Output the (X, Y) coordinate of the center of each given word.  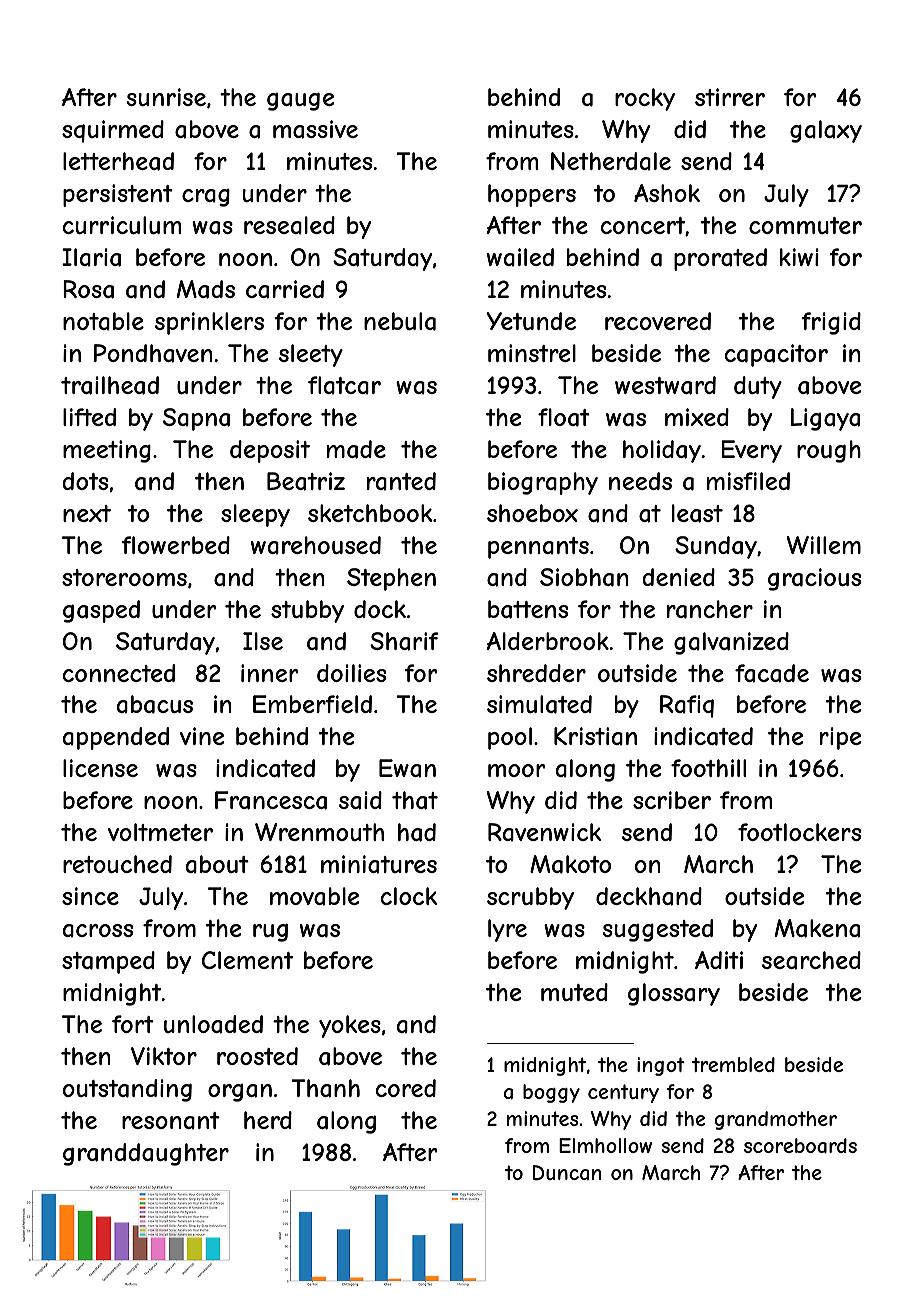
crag (206, 197)
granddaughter (146, 1154)
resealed (289, 225)
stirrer (730, 97)
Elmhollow (605, 1145)
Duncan (567, 1172)
